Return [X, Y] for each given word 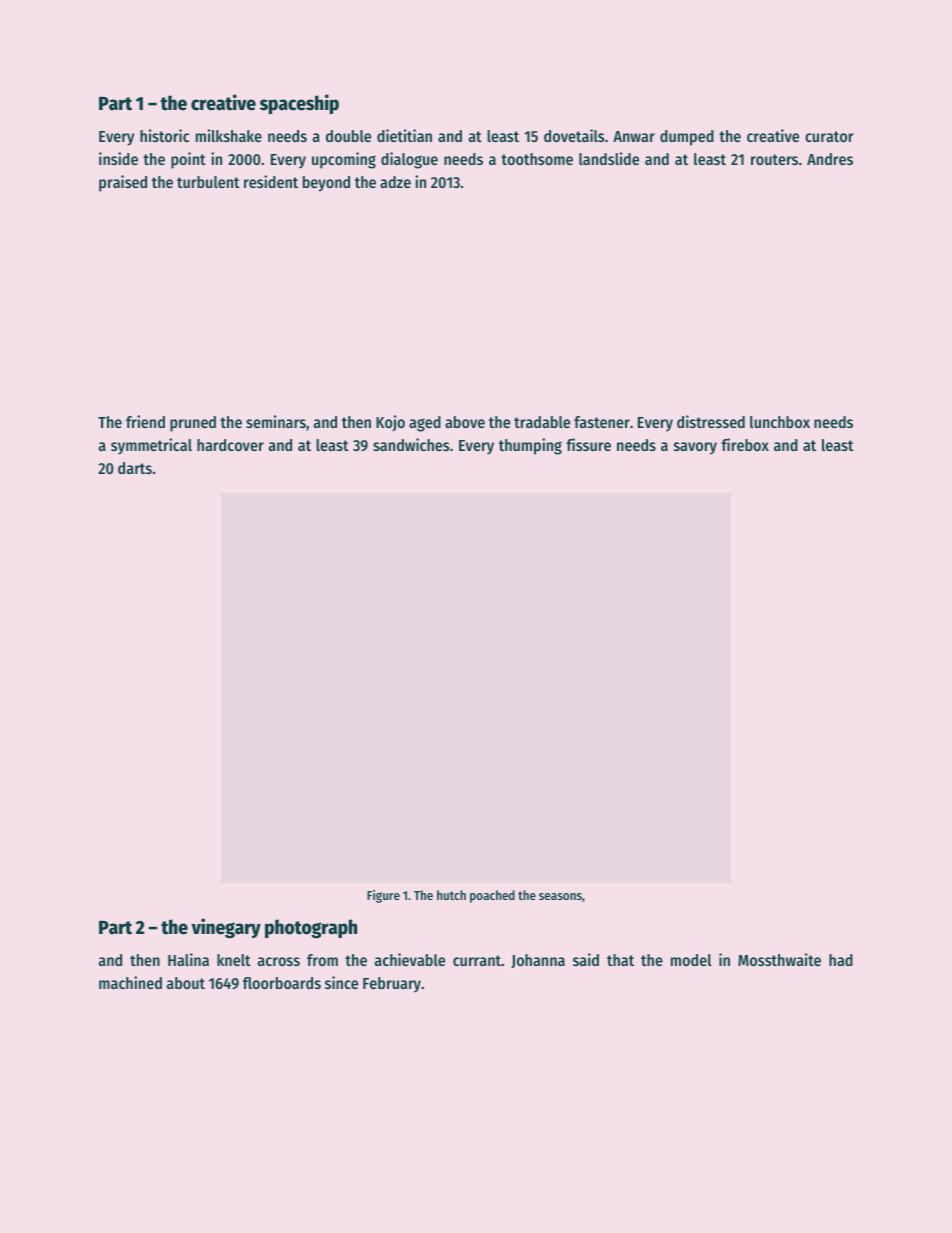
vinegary [226, 928]
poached [492, 896]
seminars [276, 421]
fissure [588, 444]
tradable [542, 422]
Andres [830, 159]
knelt [234, 960]
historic [164, 135]
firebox [745, 444]
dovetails [574, 135]
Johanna [538, 961]
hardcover [230, 445]
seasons [560, 896]
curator [829, 136]
